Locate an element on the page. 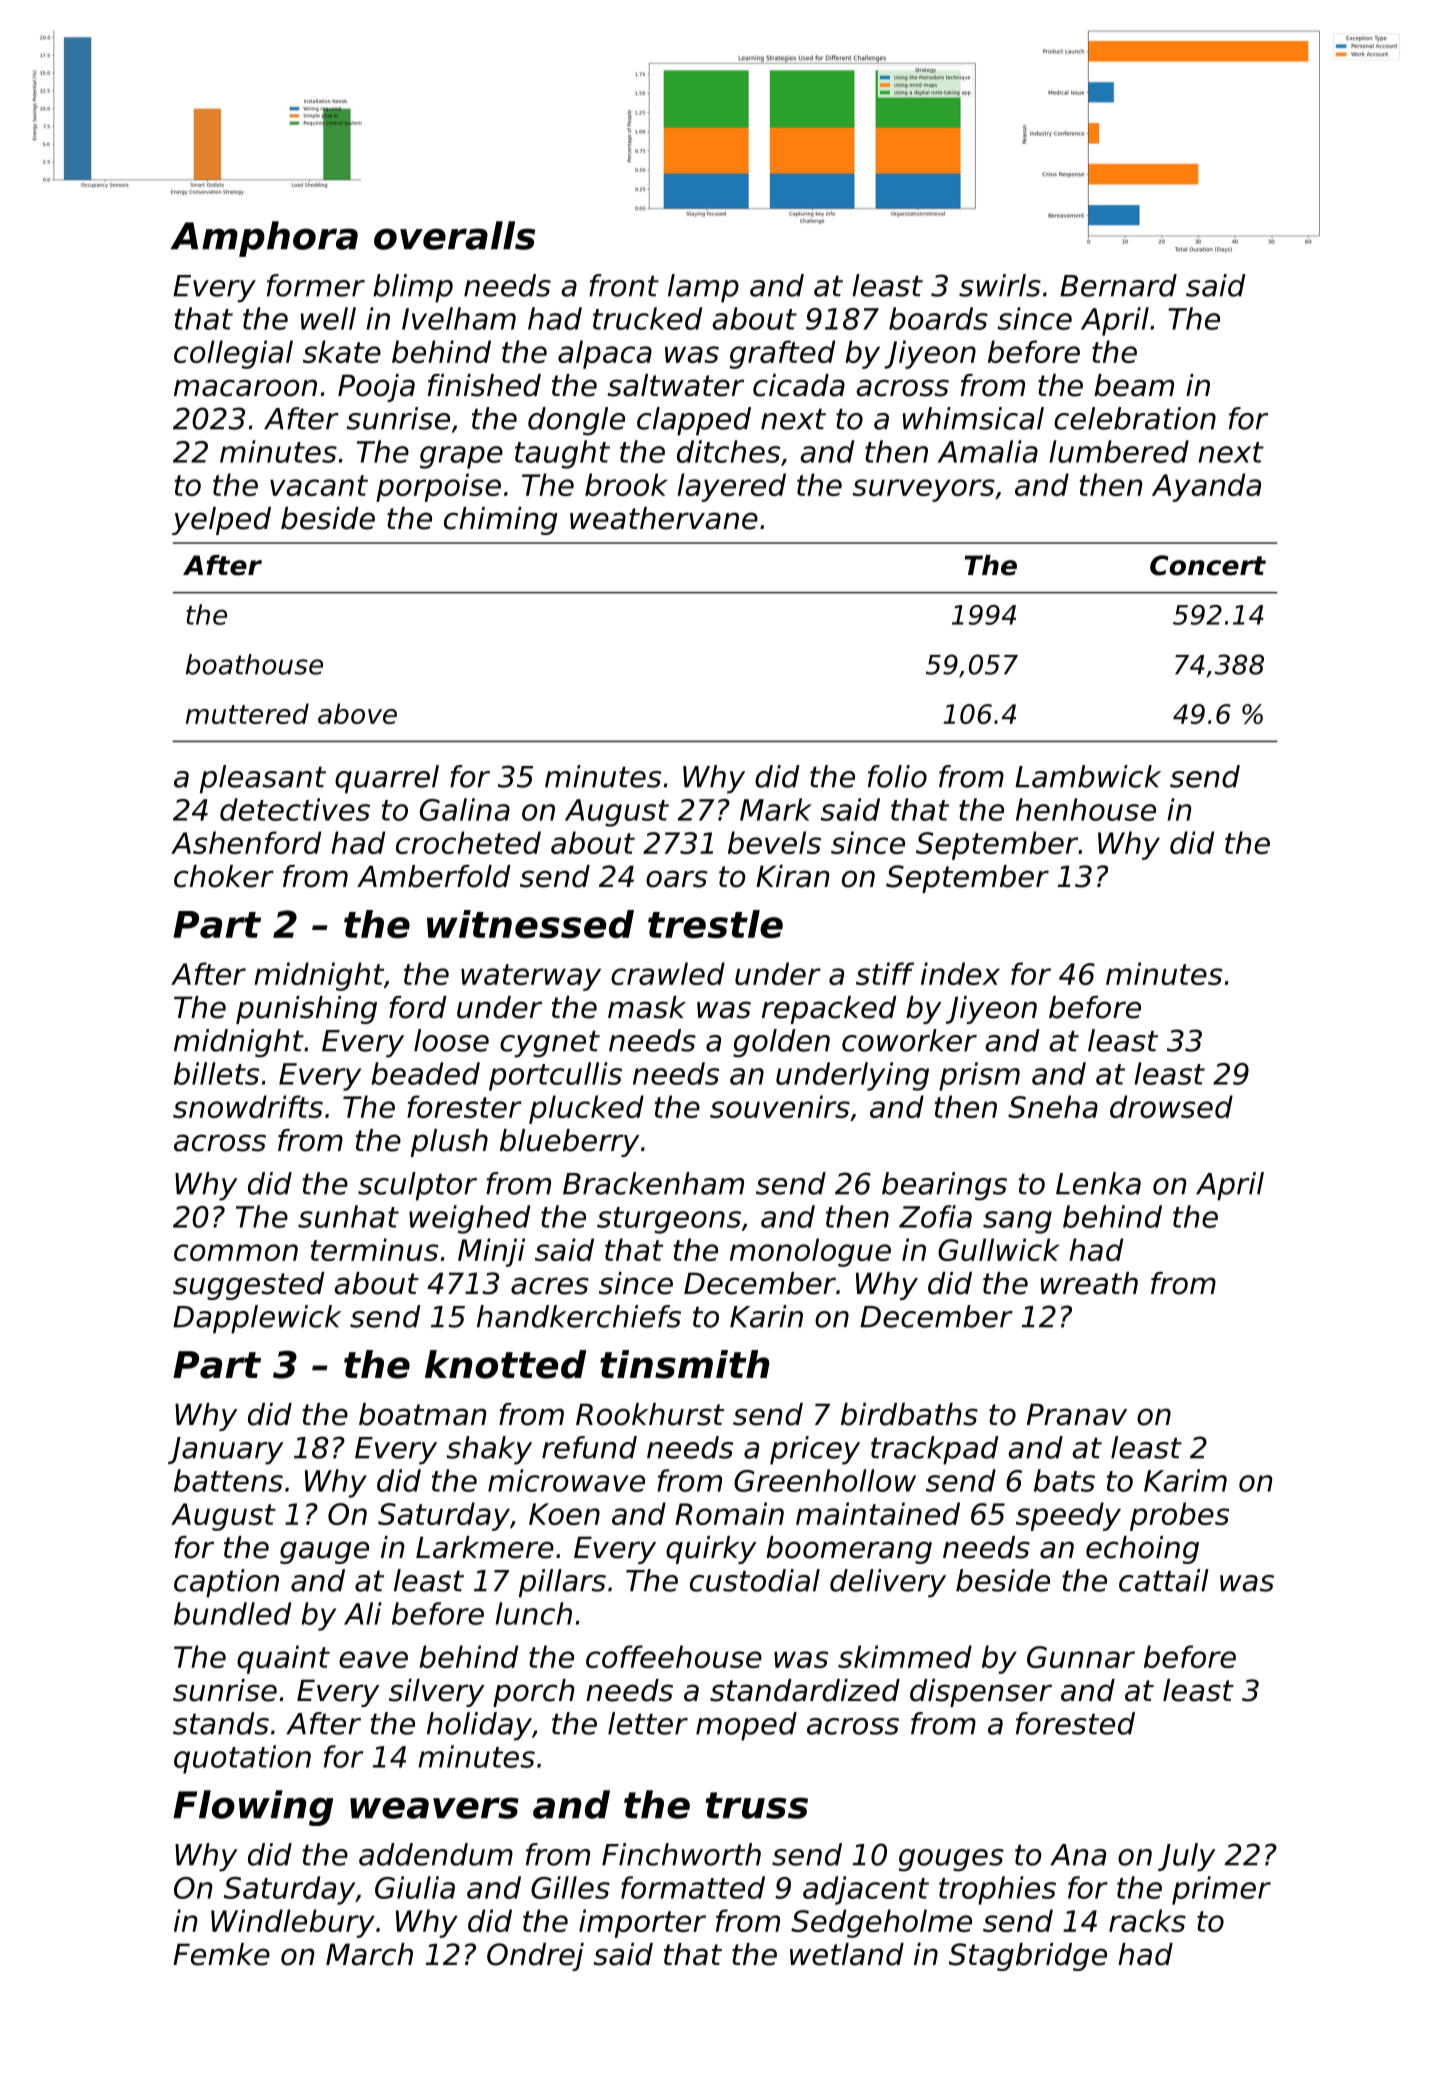  Giulia is located at coordinates (415, 1887).
